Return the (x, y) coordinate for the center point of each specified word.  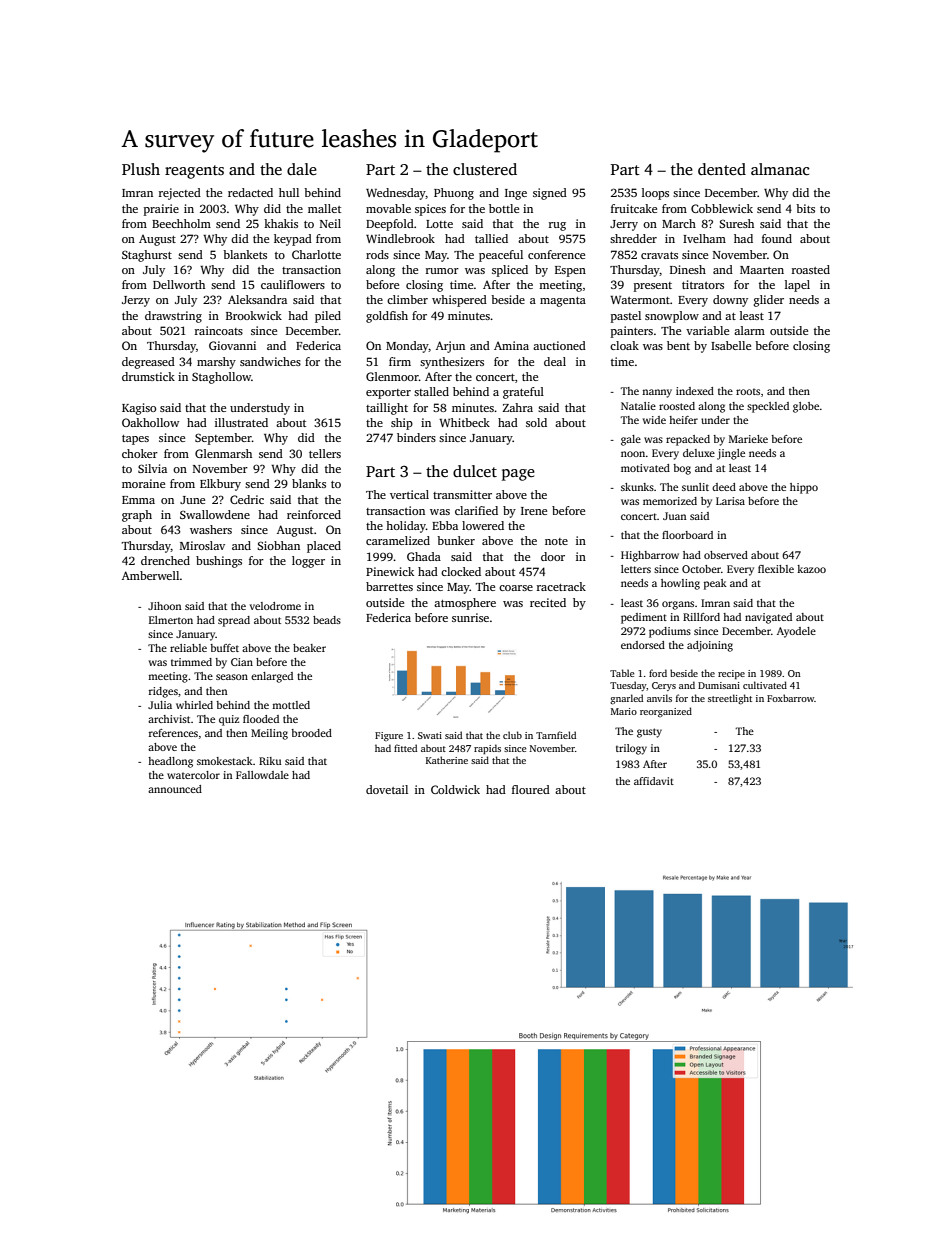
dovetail (387, 789)
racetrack (561, 586)
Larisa (730, 501)
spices (430, 210)
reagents (194, 172)
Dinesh (688, 269)
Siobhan (278, 545)
